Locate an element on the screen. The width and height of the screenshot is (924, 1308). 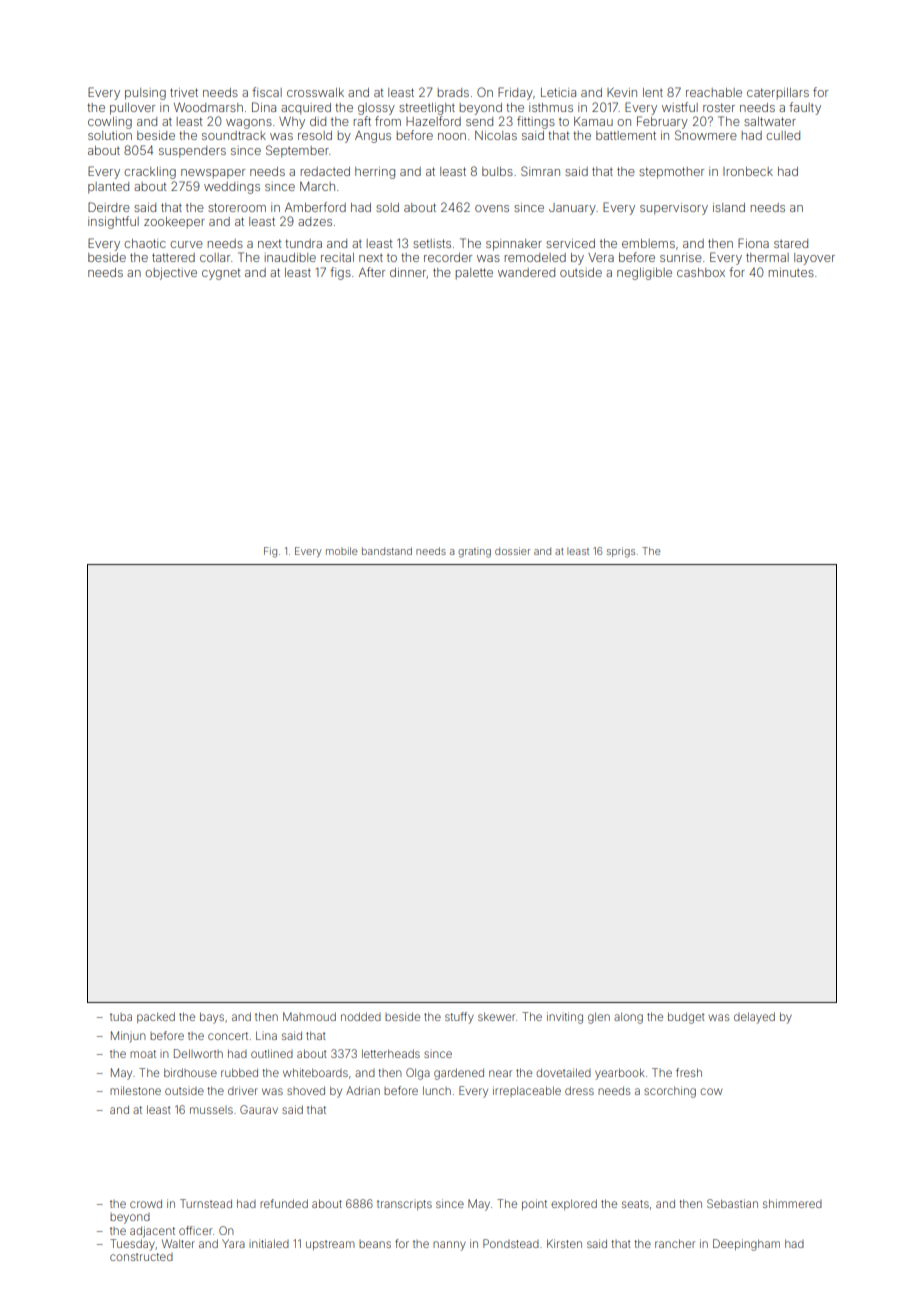
Fiona is located at coordinates (753, 243).
